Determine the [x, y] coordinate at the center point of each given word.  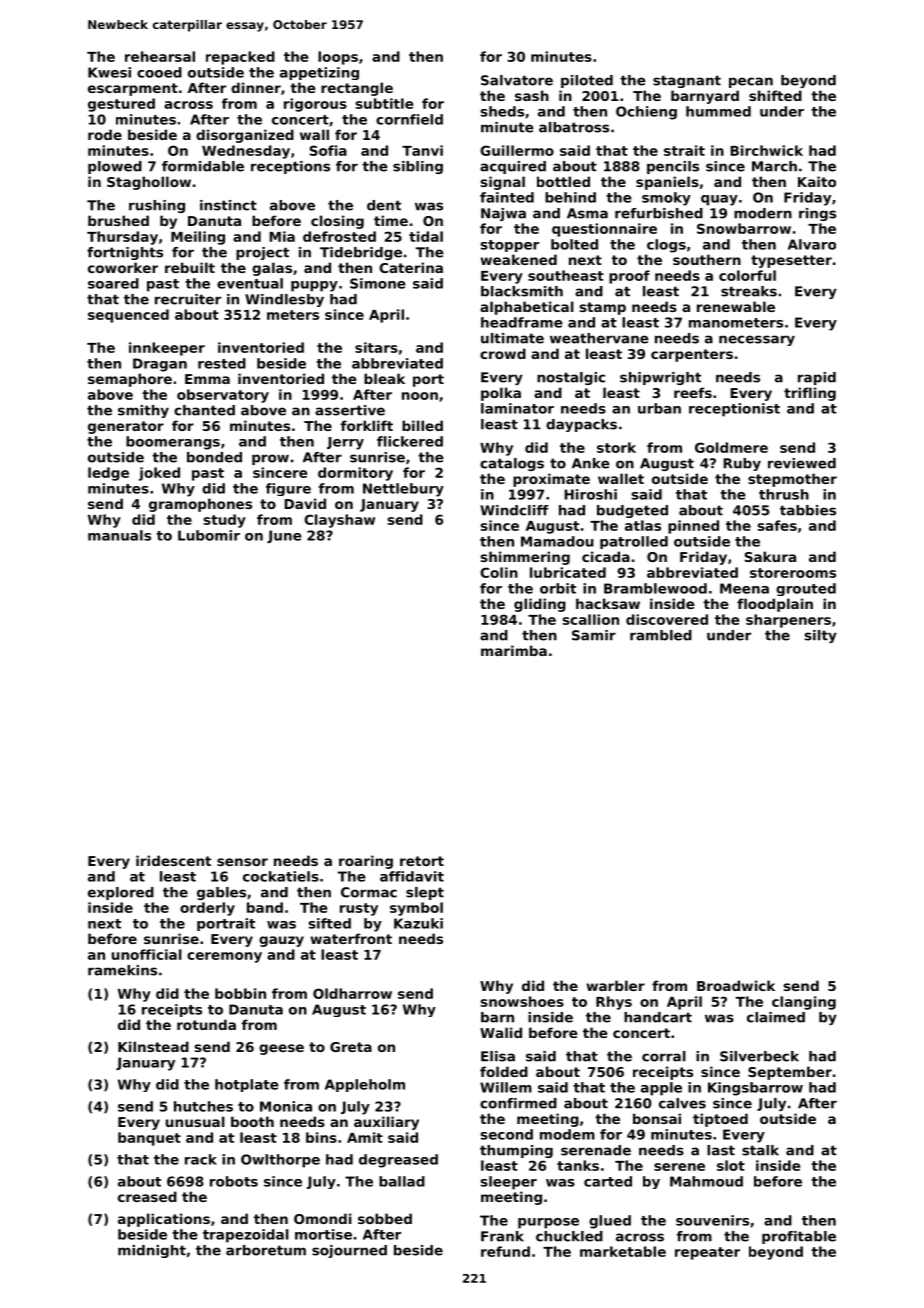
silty [821, 636]
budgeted [632, 511]
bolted [574, 244]
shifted [775, 95]
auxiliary [386, 1123]
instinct [228, 205]
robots [234, 1181]
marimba [514, 650]
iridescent [173, 860]
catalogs [512, 464]
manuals [119, 535]
